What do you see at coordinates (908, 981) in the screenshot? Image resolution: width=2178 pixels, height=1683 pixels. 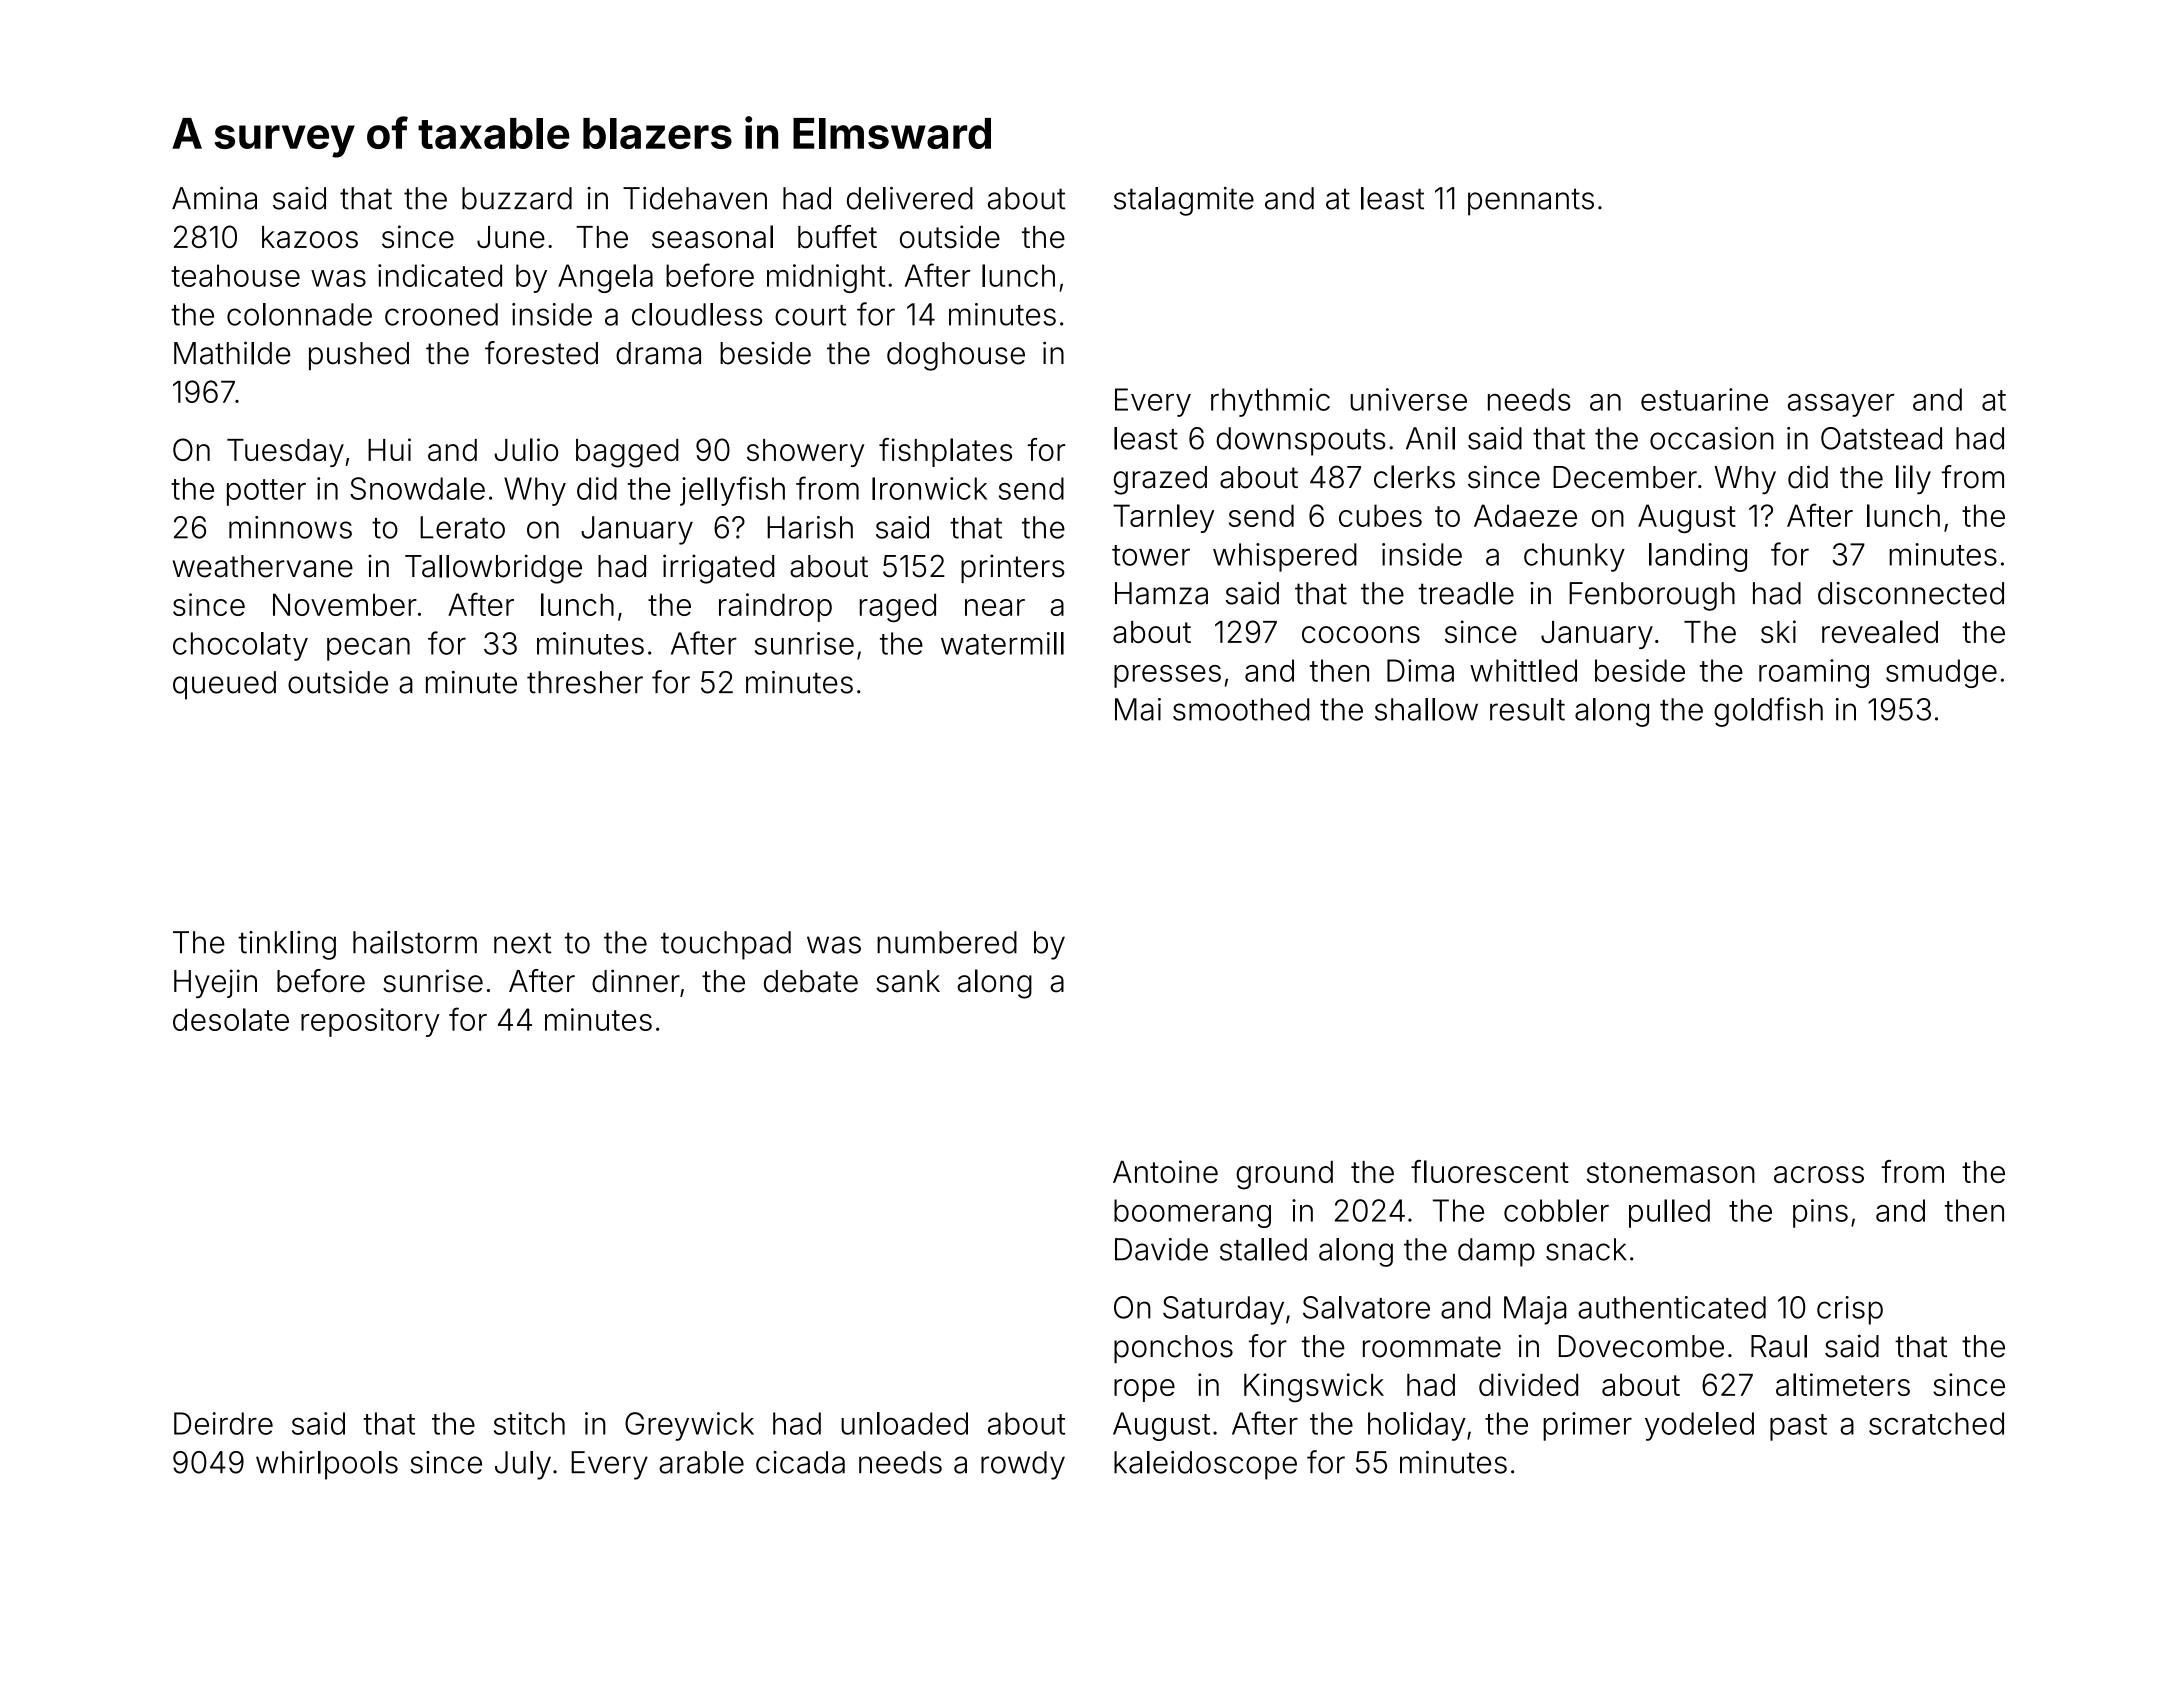 I see `sank` at bounding box center [908, 981].
